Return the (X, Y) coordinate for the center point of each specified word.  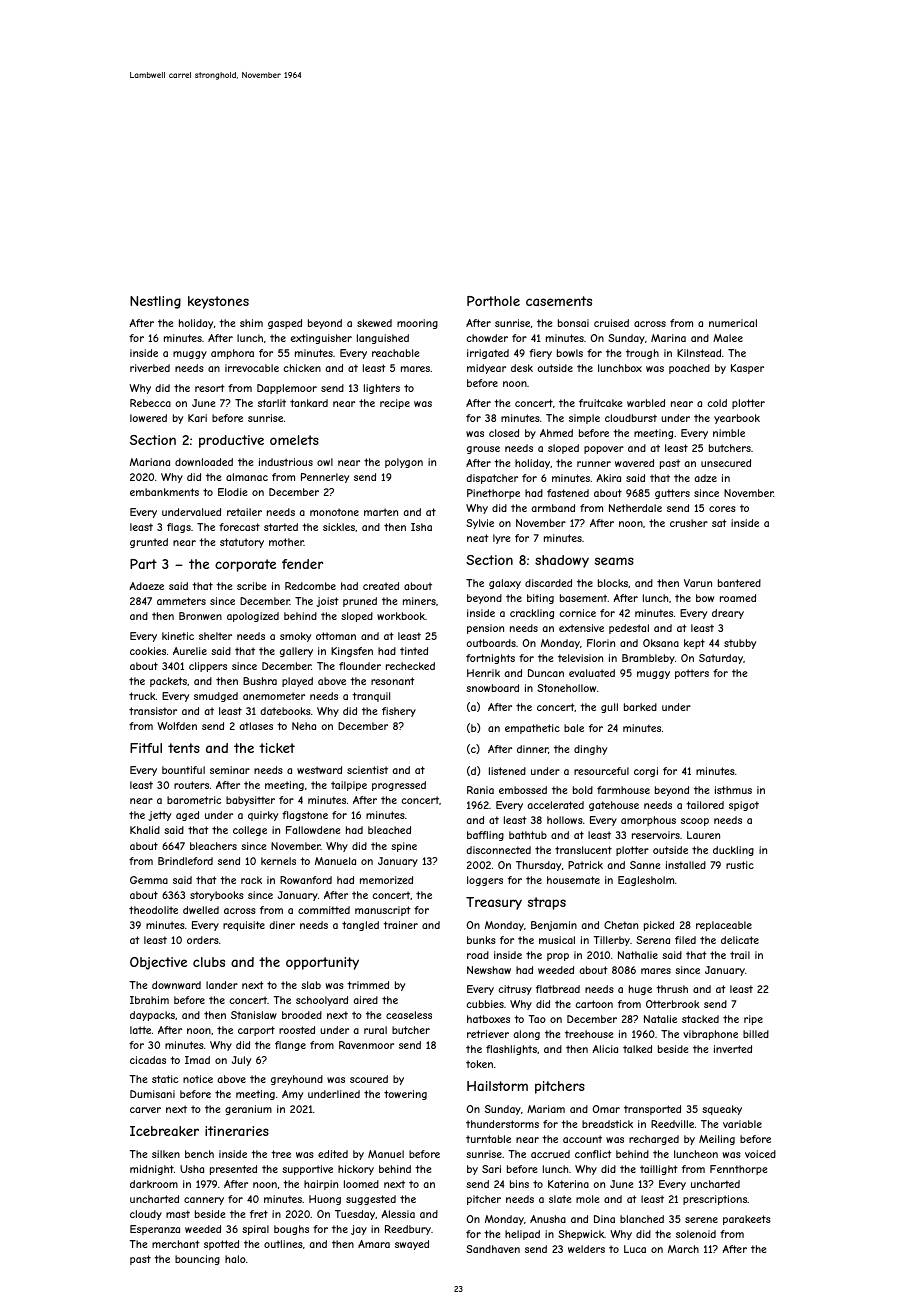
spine (404, 847)
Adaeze (146, 586)
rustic (740, 865)
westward (319, 770)
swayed (412, 1245)
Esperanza (155, 1230)
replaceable (724, 926)
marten (381, 512)
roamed (738, 598)
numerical (733, 323)
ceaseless (409, 1015)
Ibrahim (149, 1000)
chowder (487, 338)
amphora (232, 354)
